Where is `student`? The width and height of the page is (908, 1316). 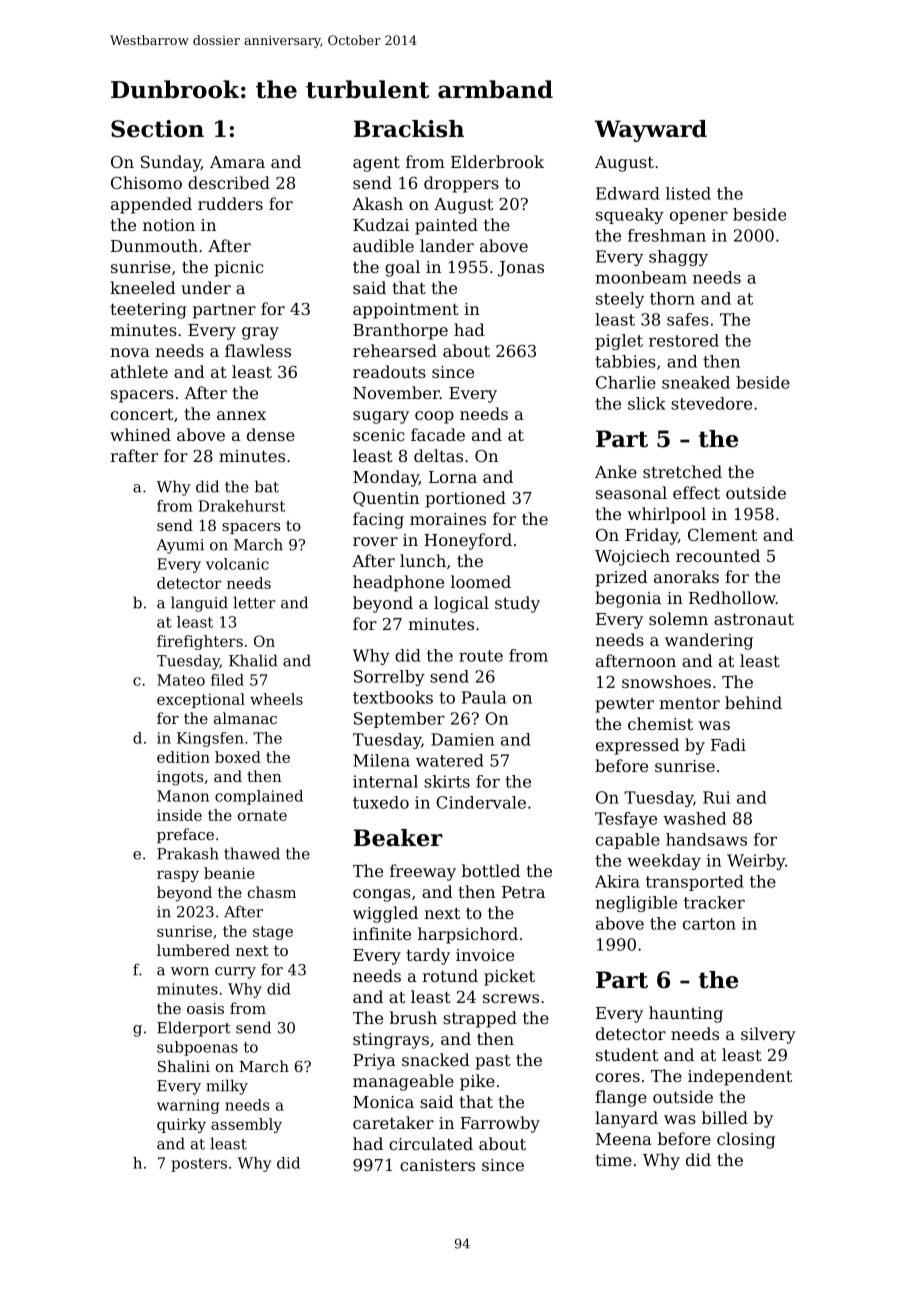
student is located at coordinates (627, 1054).
